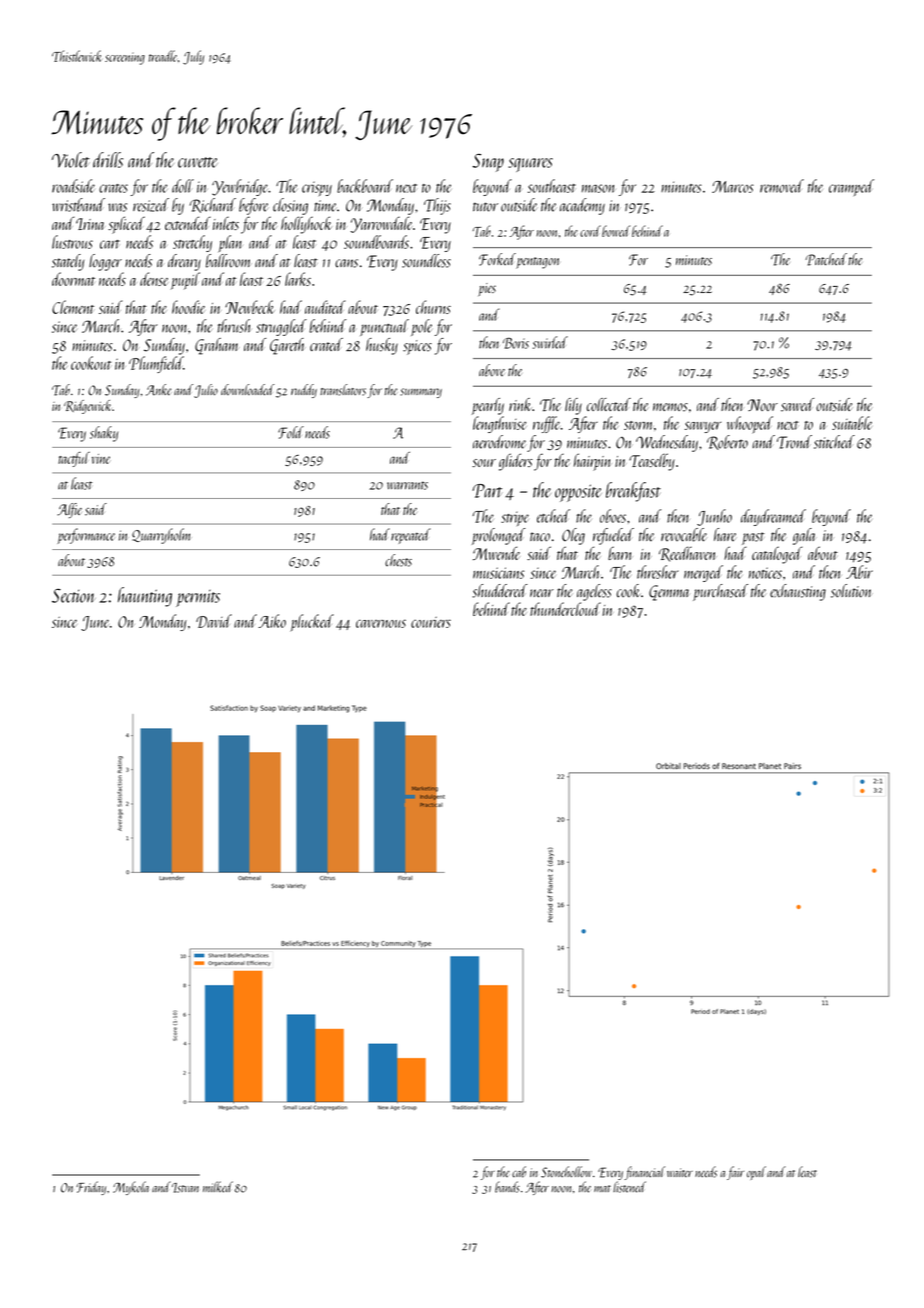 The width and height of the screenshot is (924, 1308). What do you see at coordinates (218, 1187) in the screenshot?
I see `milked` at bounding box center [218, 1187].
